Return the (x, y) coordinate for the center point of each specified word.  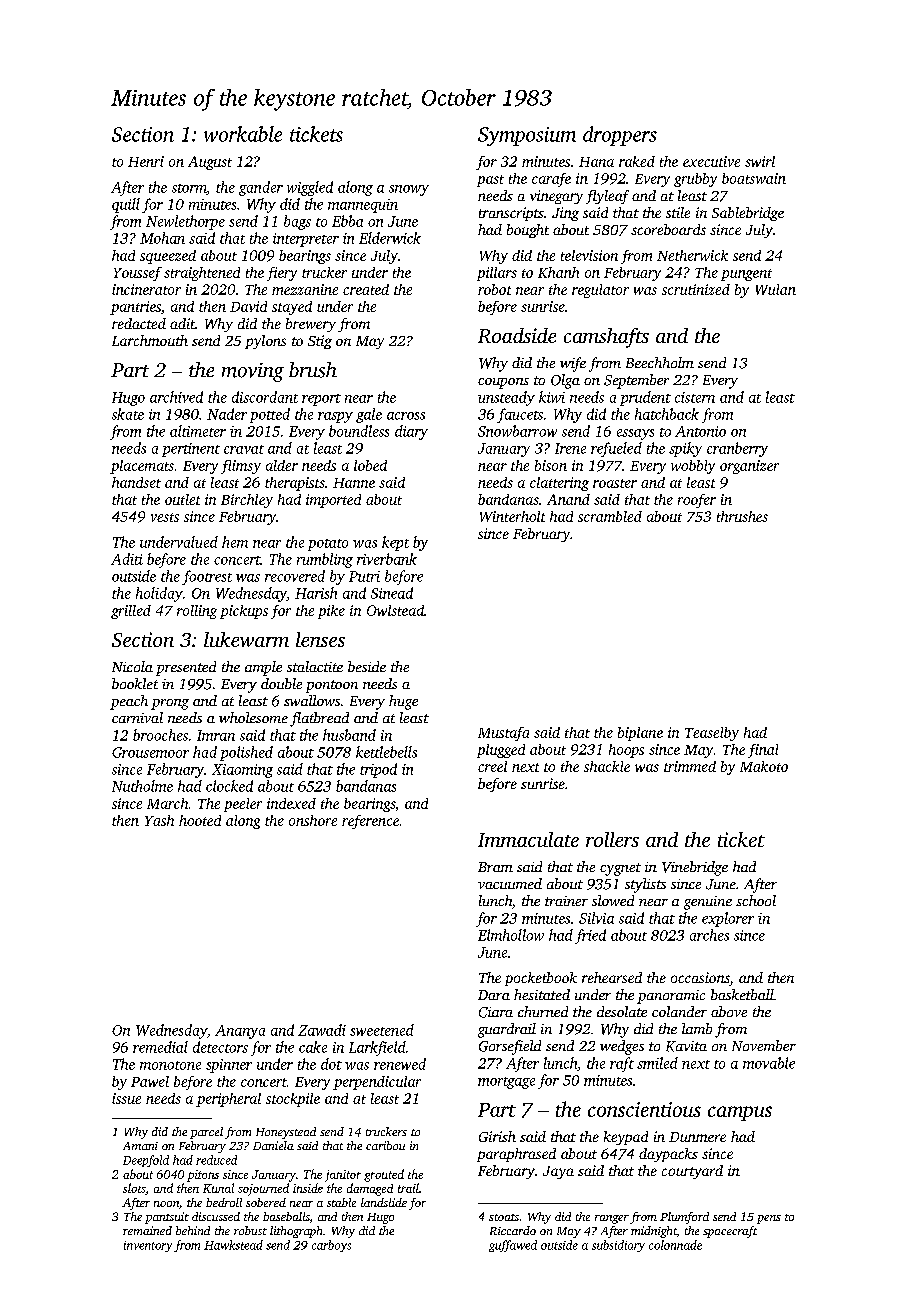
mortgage (506, 1083)
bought (528, 231)
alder (282, 465)
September (636, 381)
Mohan (162, 238)
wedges (622, 1047)
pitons (203, 1176)
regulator (600, 291)
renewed (400, 1064)
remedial (160, 1047)
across (406, 416)
